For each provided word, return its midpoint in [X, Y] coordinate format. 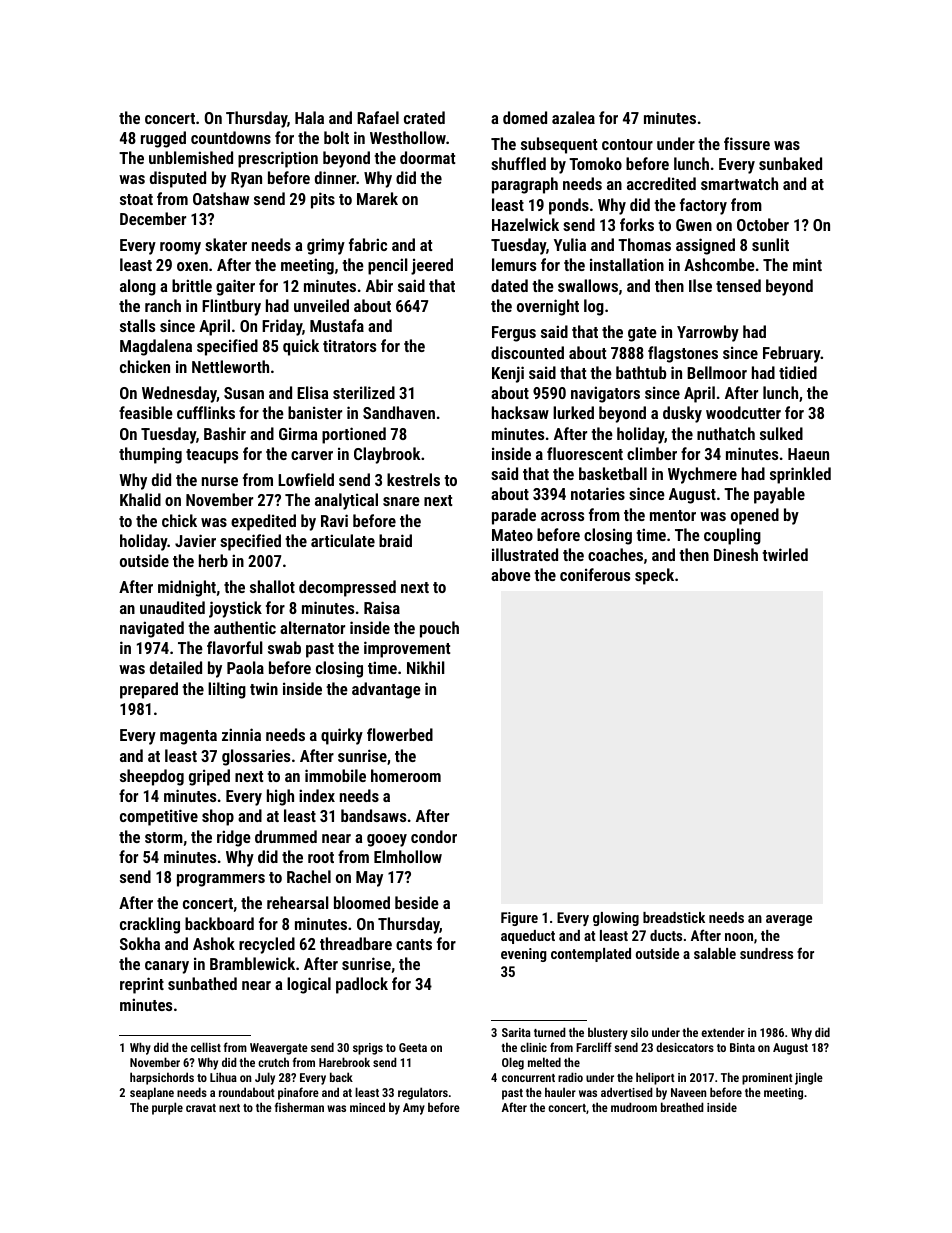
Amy [414, 1109]
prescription [278, 159]
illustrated [525, 554]
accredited [661, 183]
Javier [195, 540]
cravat [201, 1108]
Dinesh [736, 554]
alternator [312, 627]
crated [424, 117]
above [511, 574]
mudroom [634, 1107]
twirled [785, 554]
